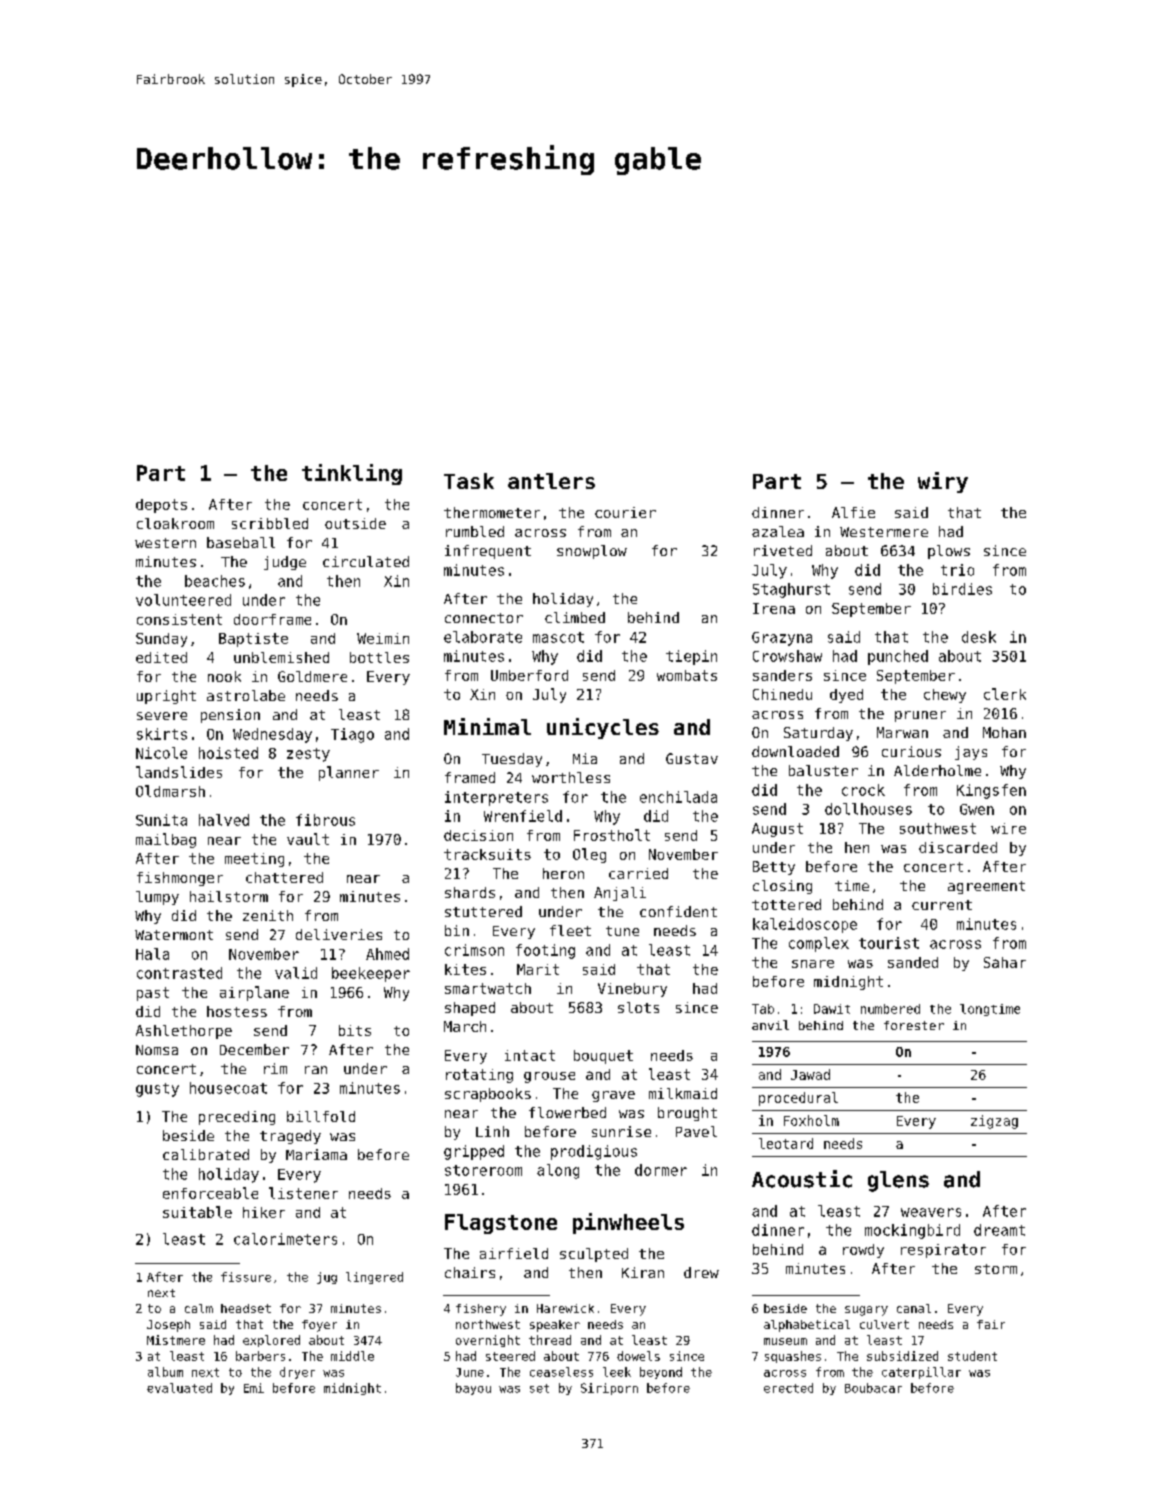 Image resolution: width=1162 pixels, height=1504 pixels. Describe the element at coordinates (811, 1120) in the document. I see `Foxholm` at that location.
